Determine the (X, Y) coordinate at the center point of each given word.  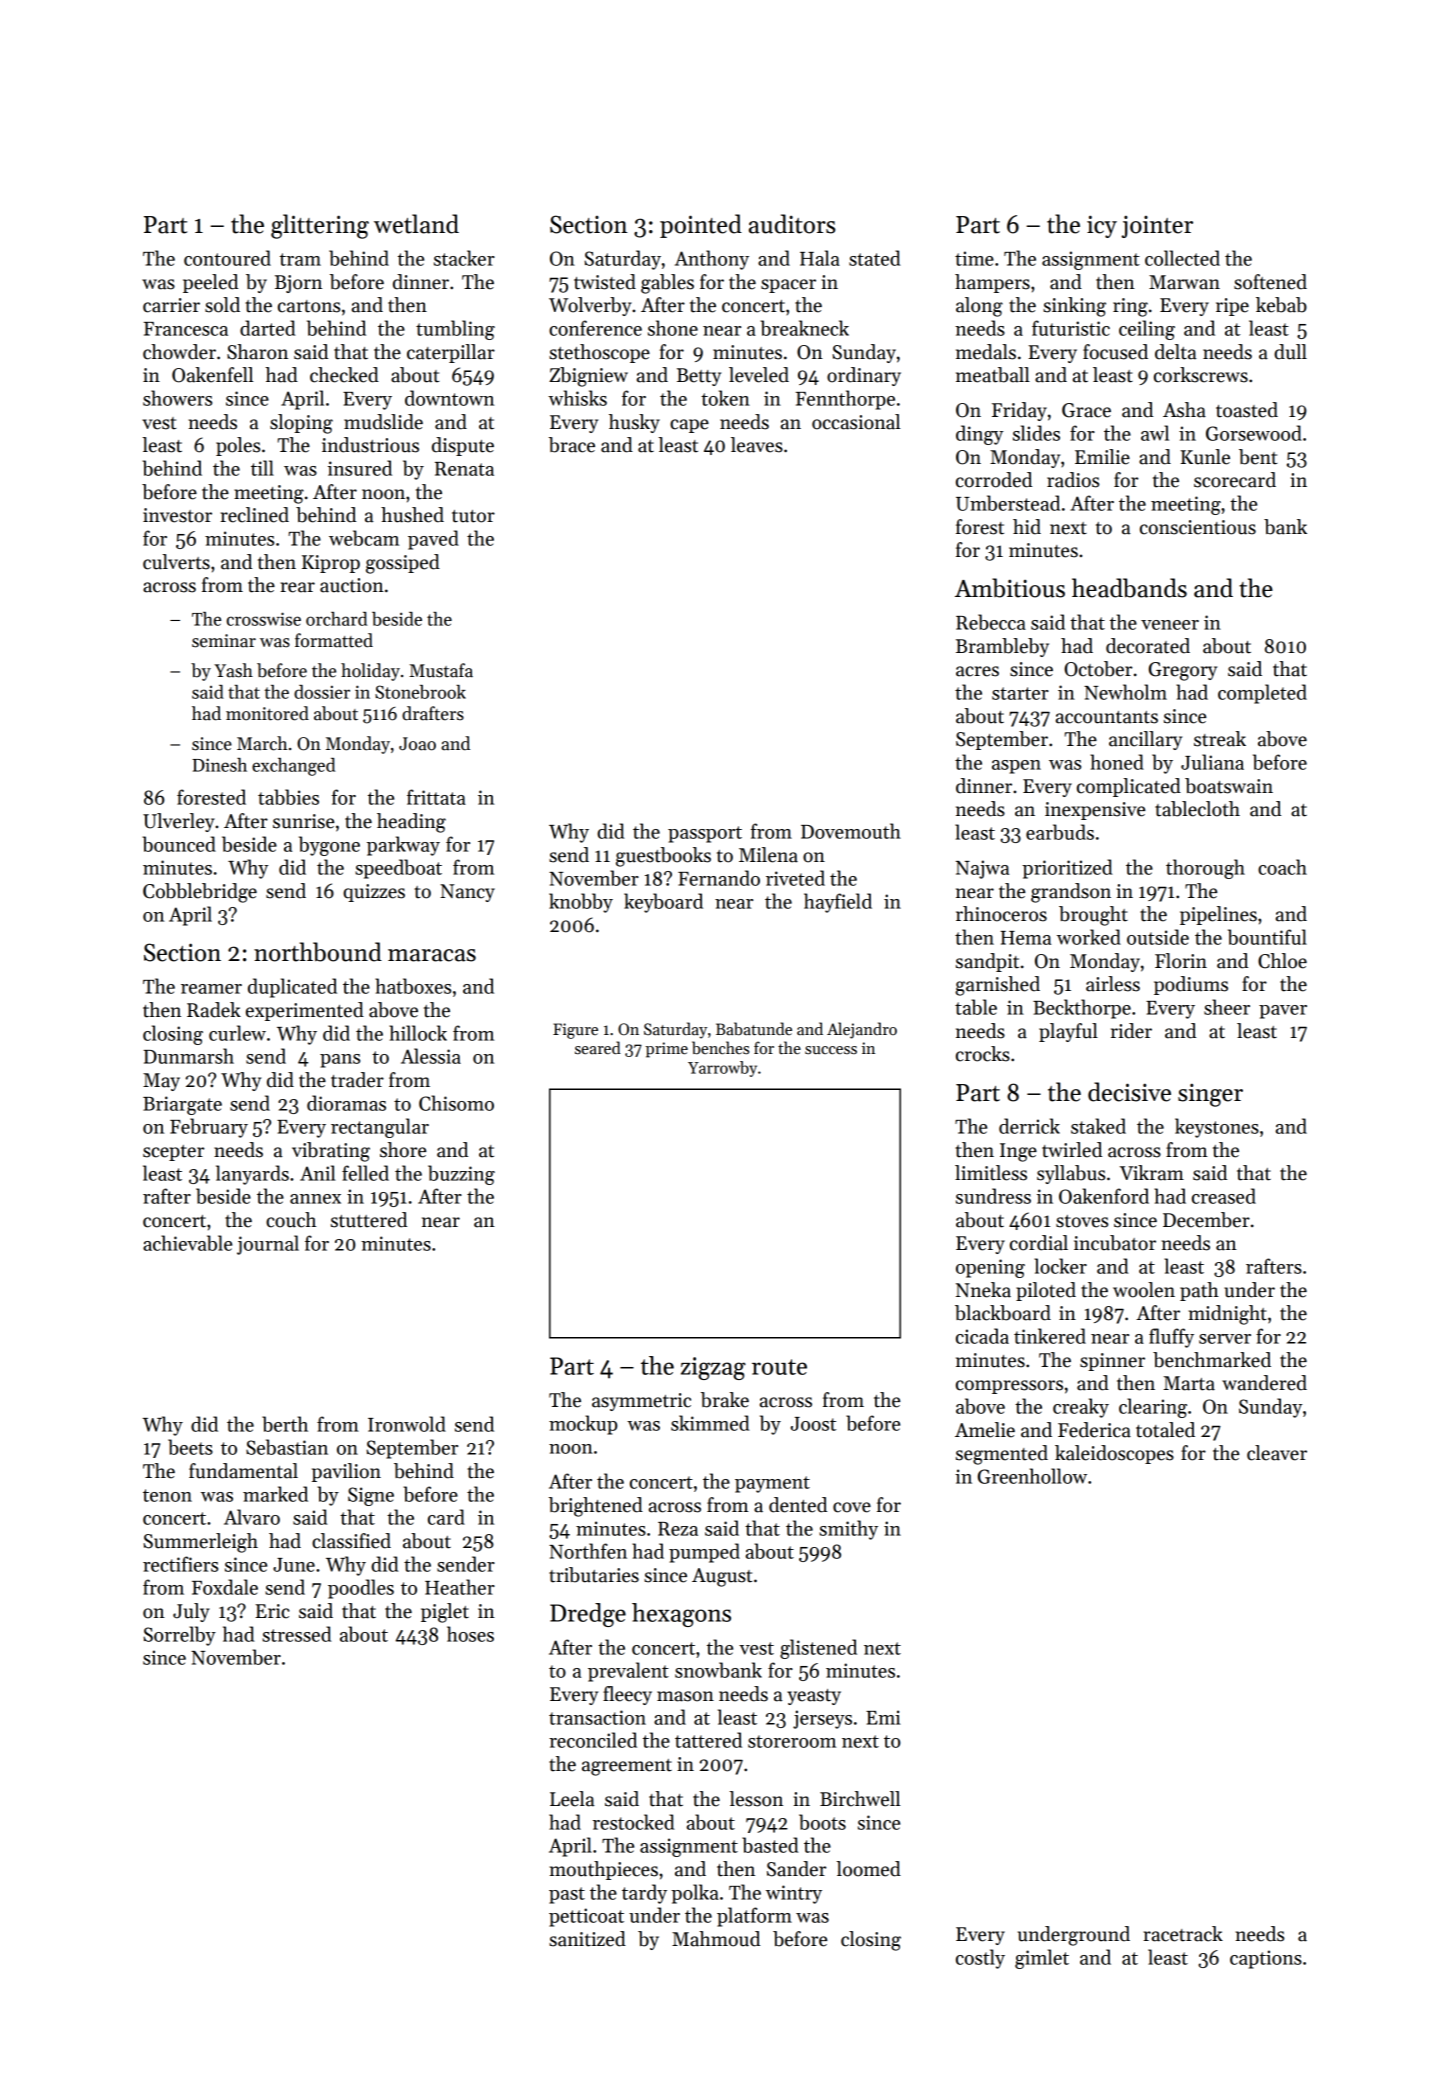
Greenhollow (1032, 1476)
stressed (296, 1634)
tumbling (455, 330)
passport (705, 834)
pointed (701, 226)
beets (190, 1447)
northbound (318, 952)
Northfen (588, 1551)
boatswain (1229, 786)
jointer (1157, 227)
